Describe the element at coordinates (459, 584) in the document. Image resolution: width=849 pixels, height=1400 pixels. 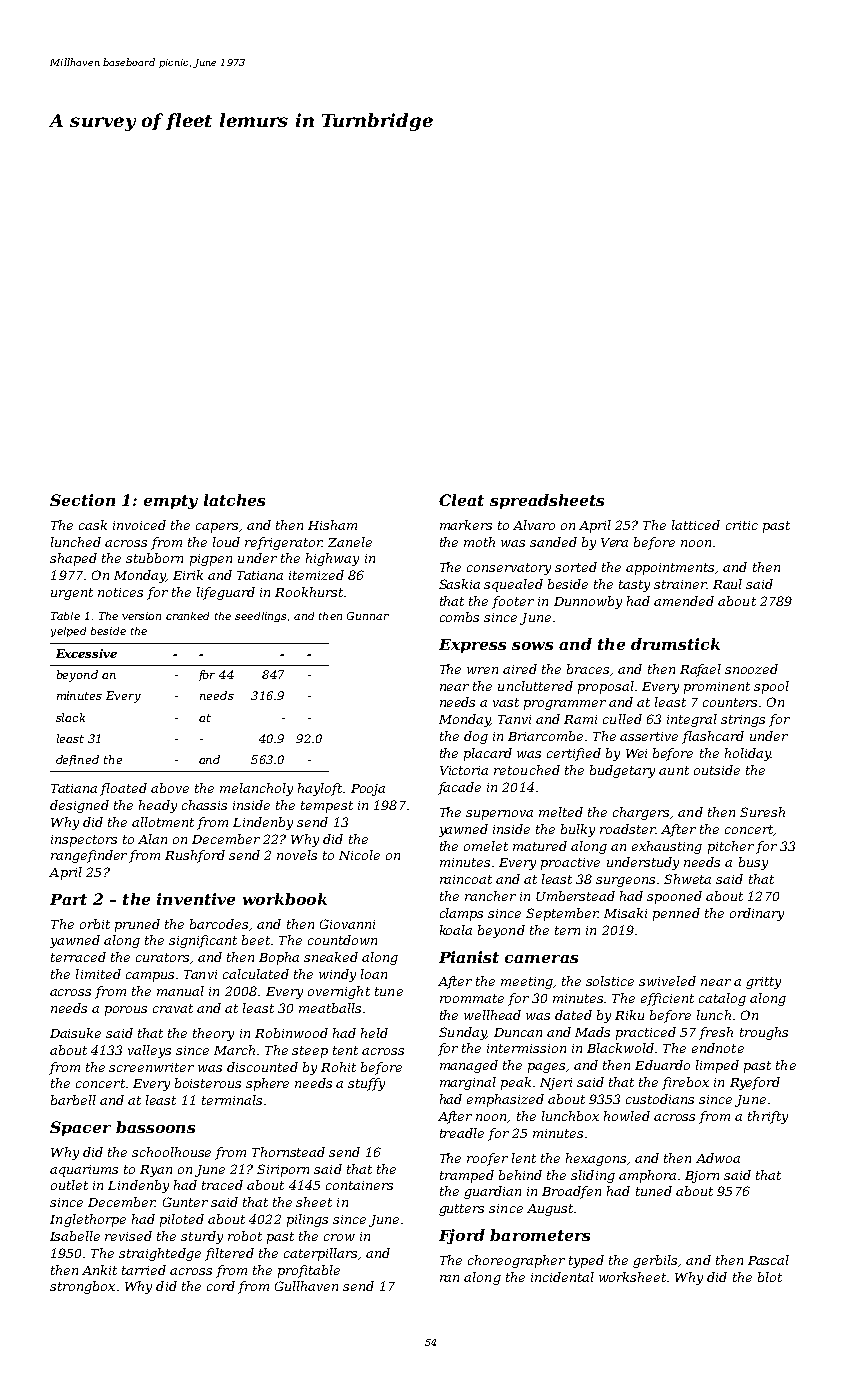
I see `Saskia` at that location.
